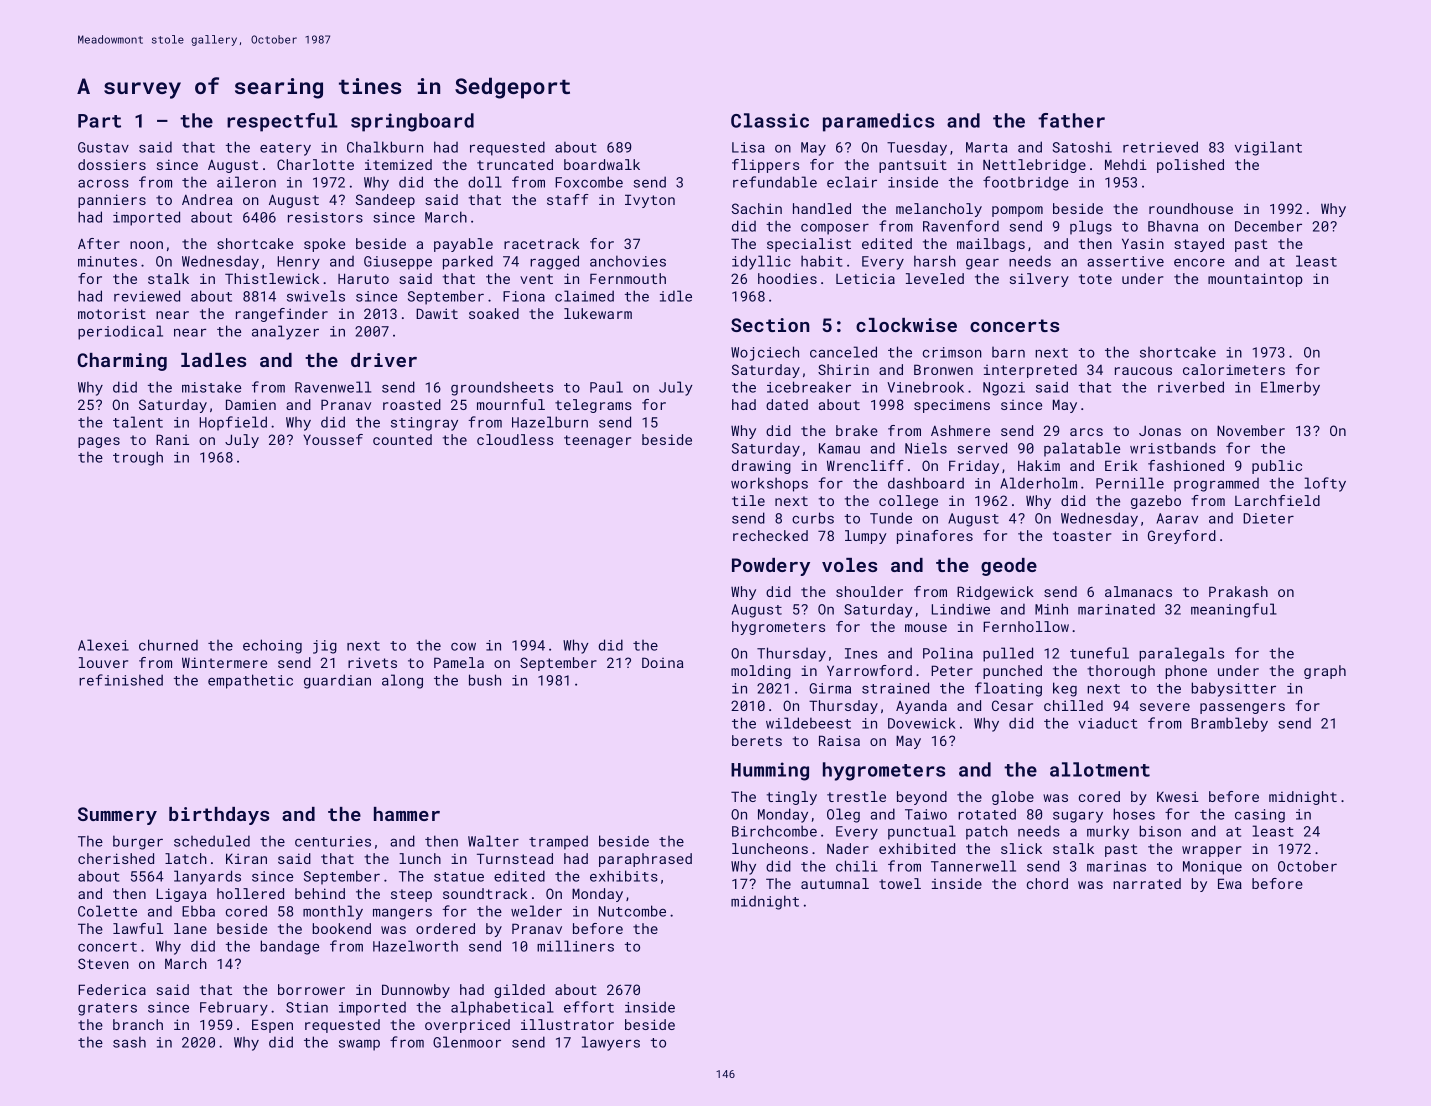 This screenshot has width=1431, height=1106. Describe the element at coordinates (372, 662) in the screenshot. I see `rivets` at that location.
